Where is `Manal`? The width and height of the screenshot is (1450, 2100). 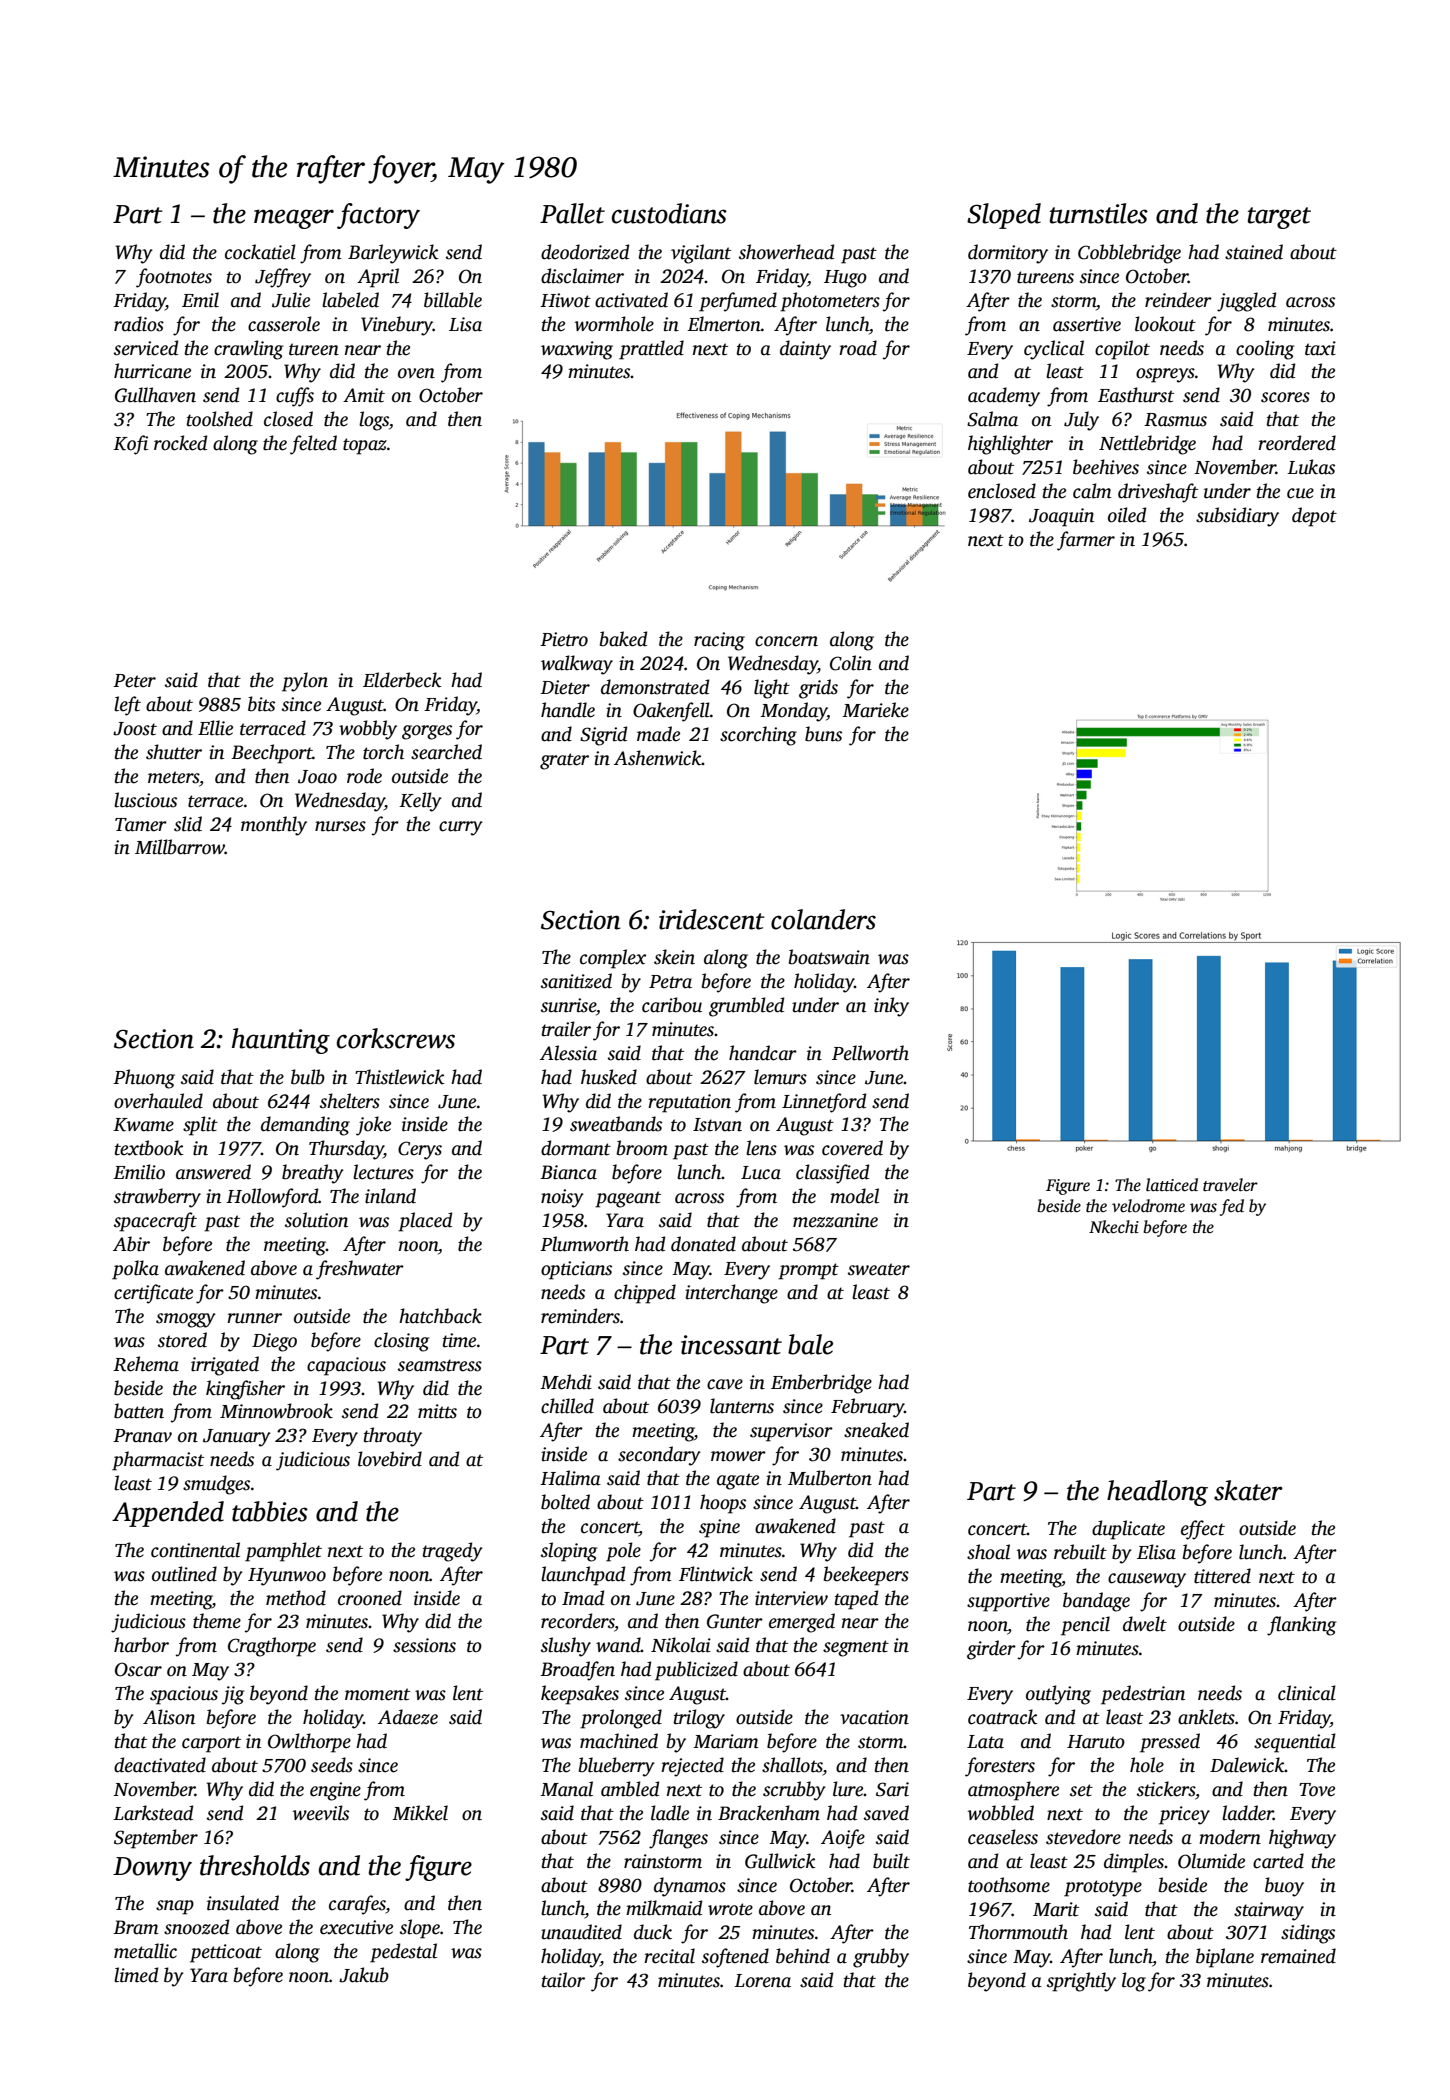 Manal is located at coordinates (566, 1789).
